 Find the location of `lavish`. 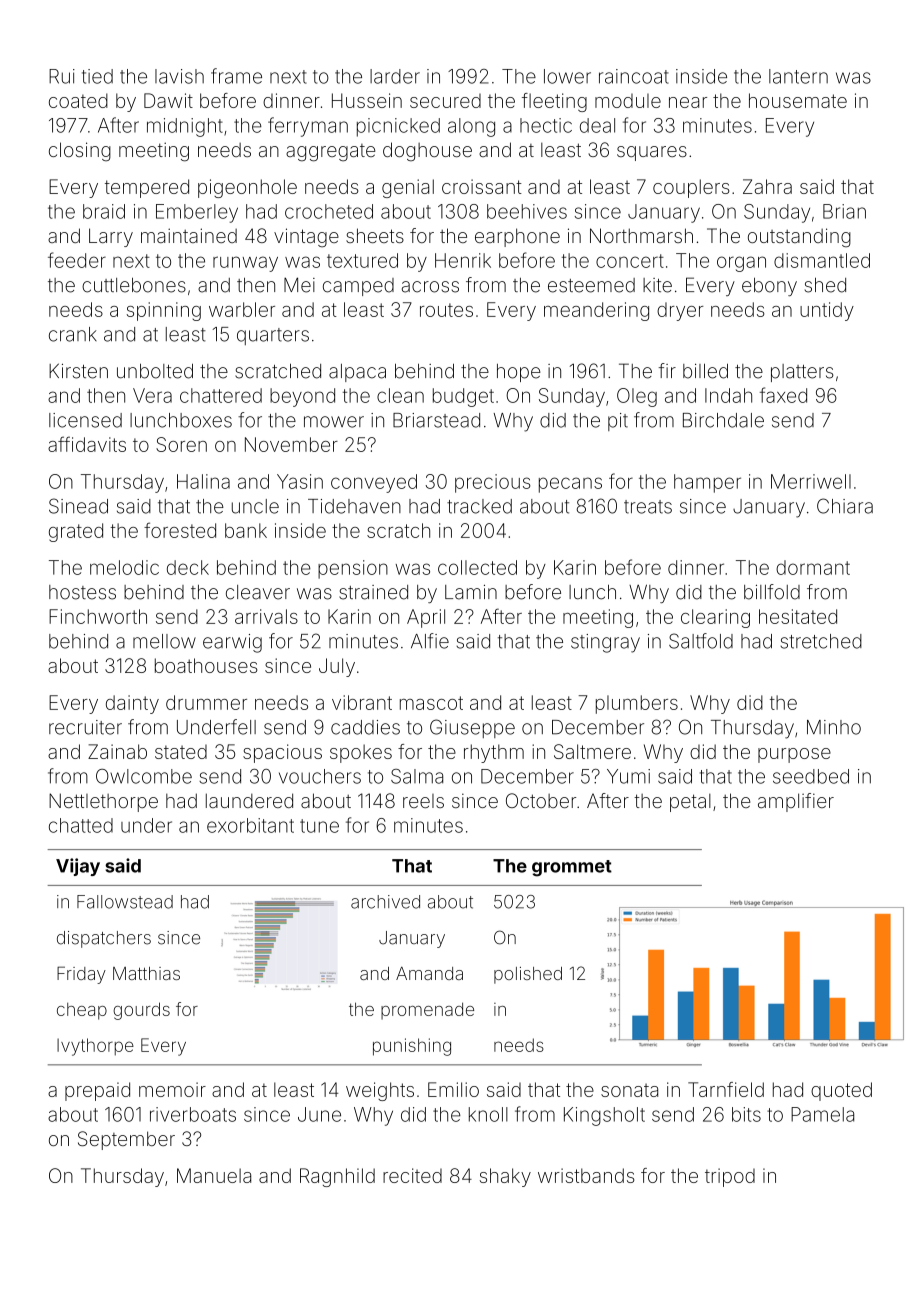

lavish is located at coordinates (179, 76).
